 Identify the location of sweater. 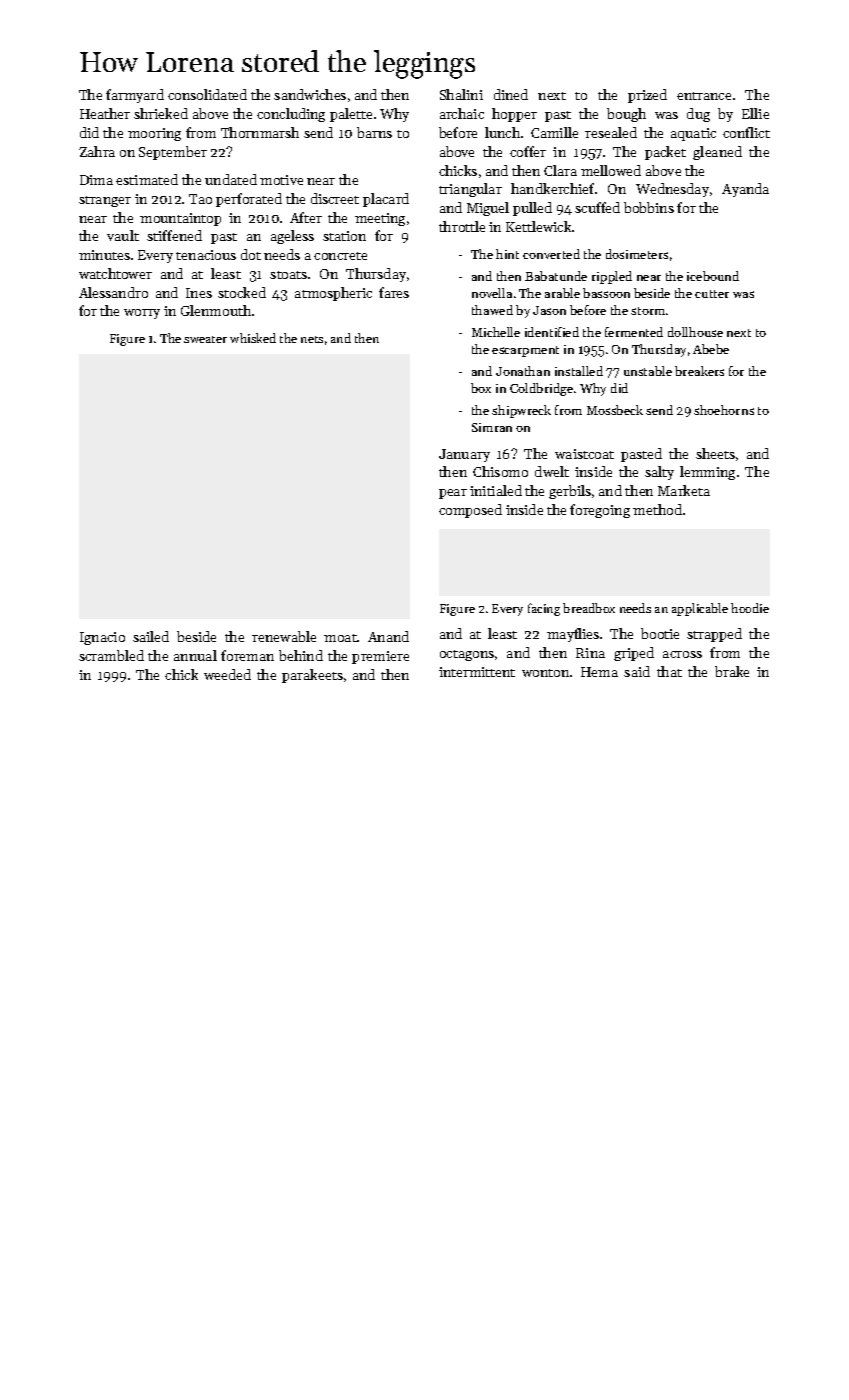
(205, 339).
